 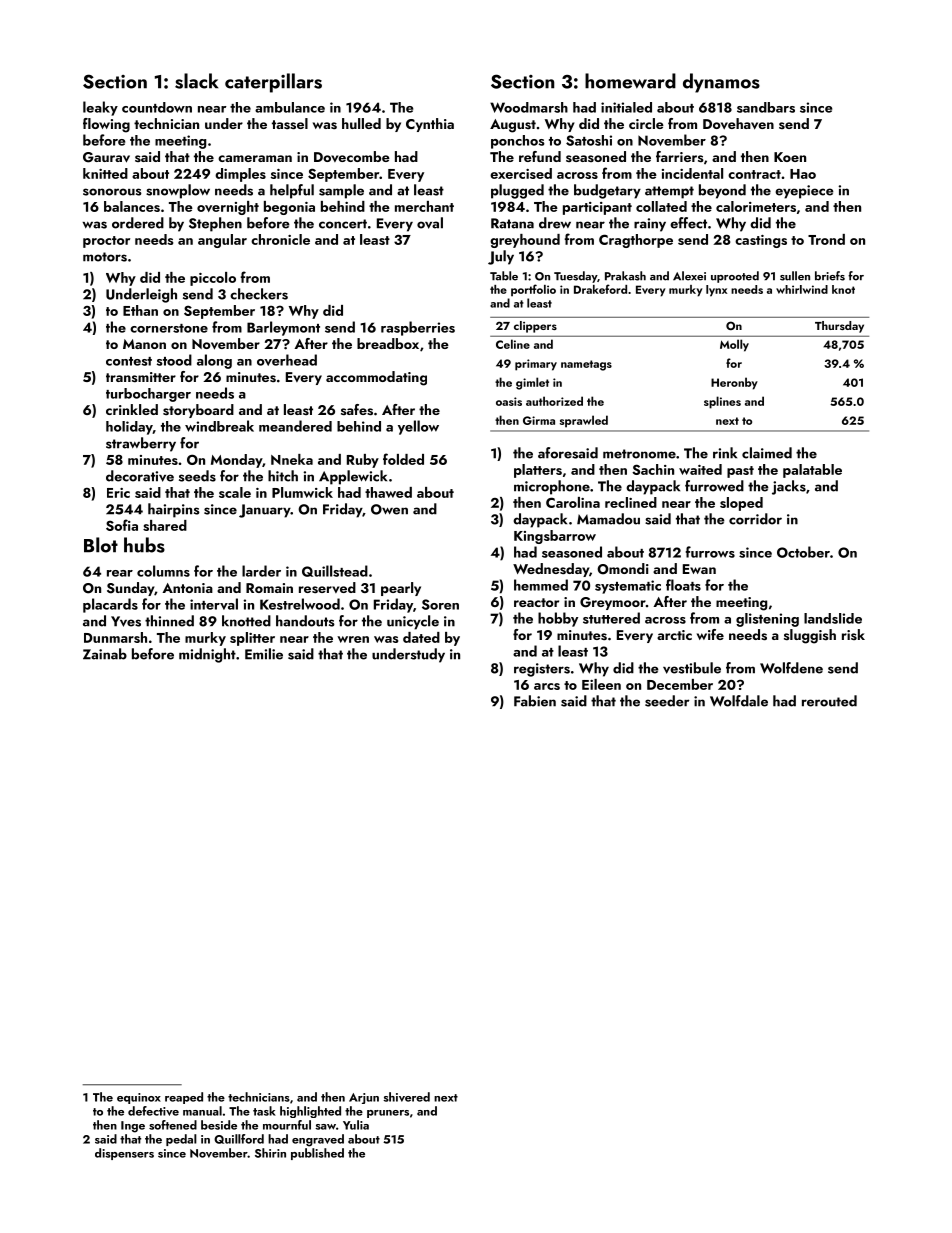 I want to click on midnight, so click(x=207, y=655).
